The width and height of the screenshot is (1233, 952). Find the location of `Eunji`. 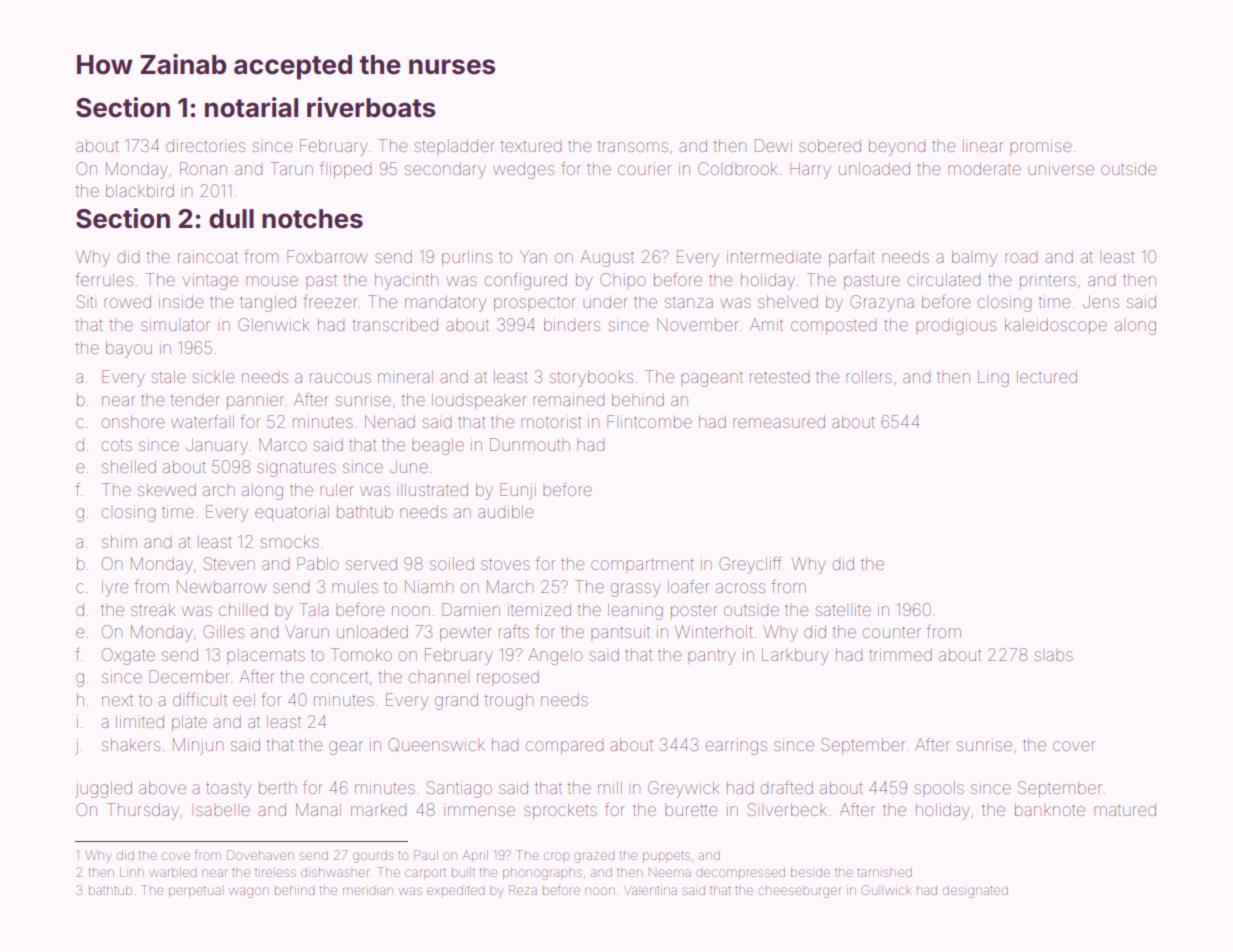

Eunji is located at coordinates (518, 491).
